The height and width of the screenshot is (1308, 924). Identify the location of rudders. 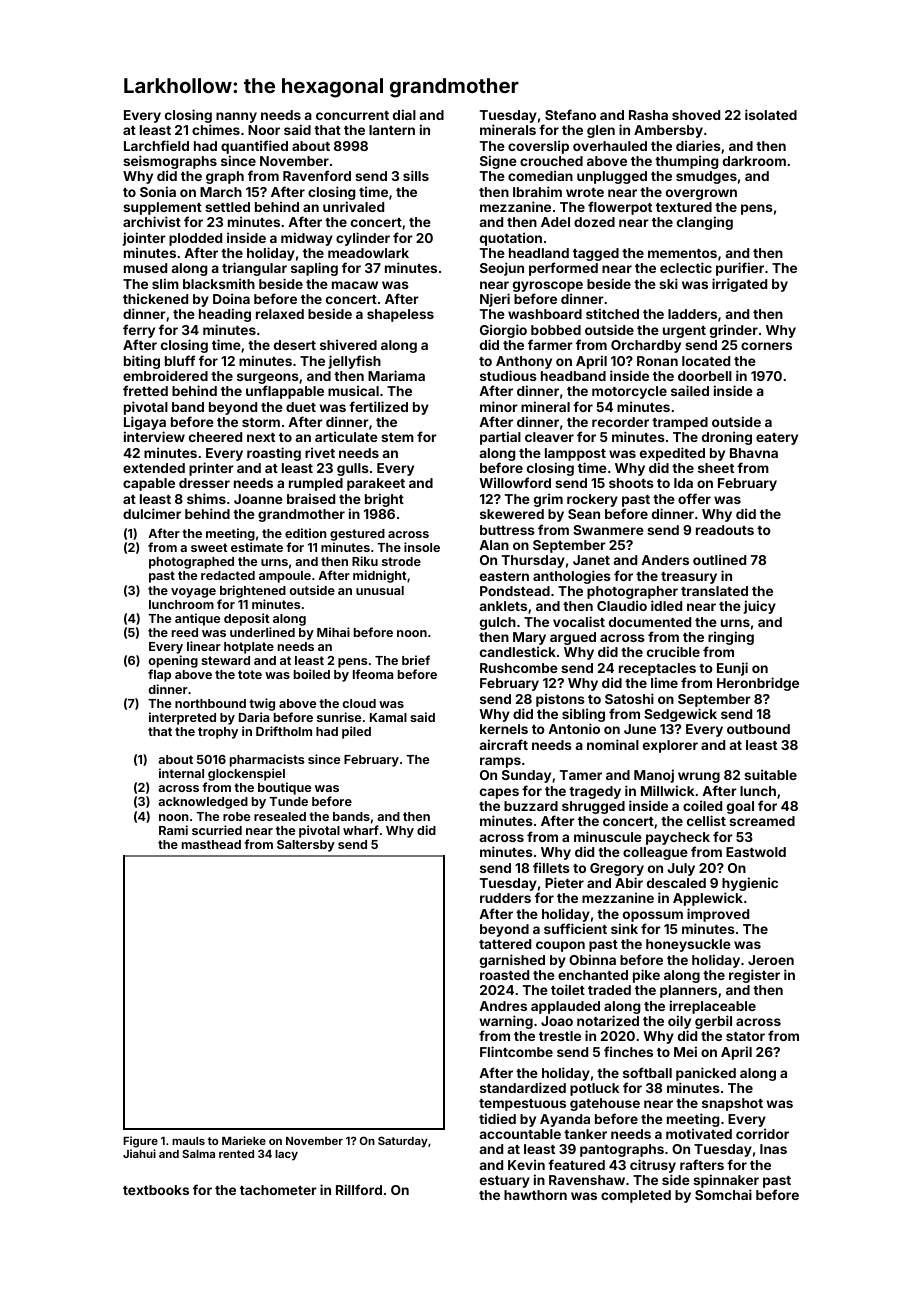
(505, 898).
